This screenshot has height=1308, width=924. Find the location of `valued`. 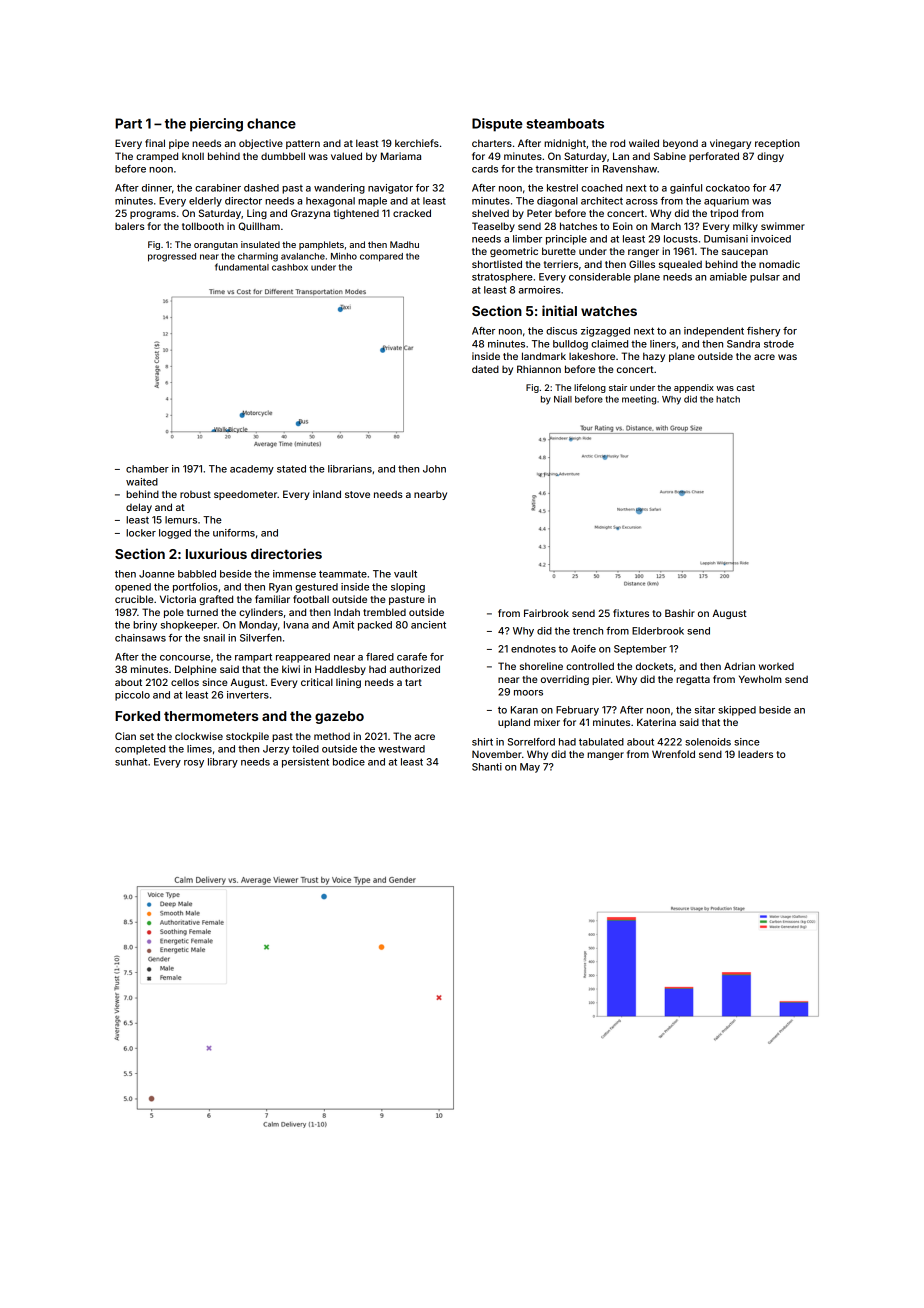

valued is located at coordinates (346, 156).
